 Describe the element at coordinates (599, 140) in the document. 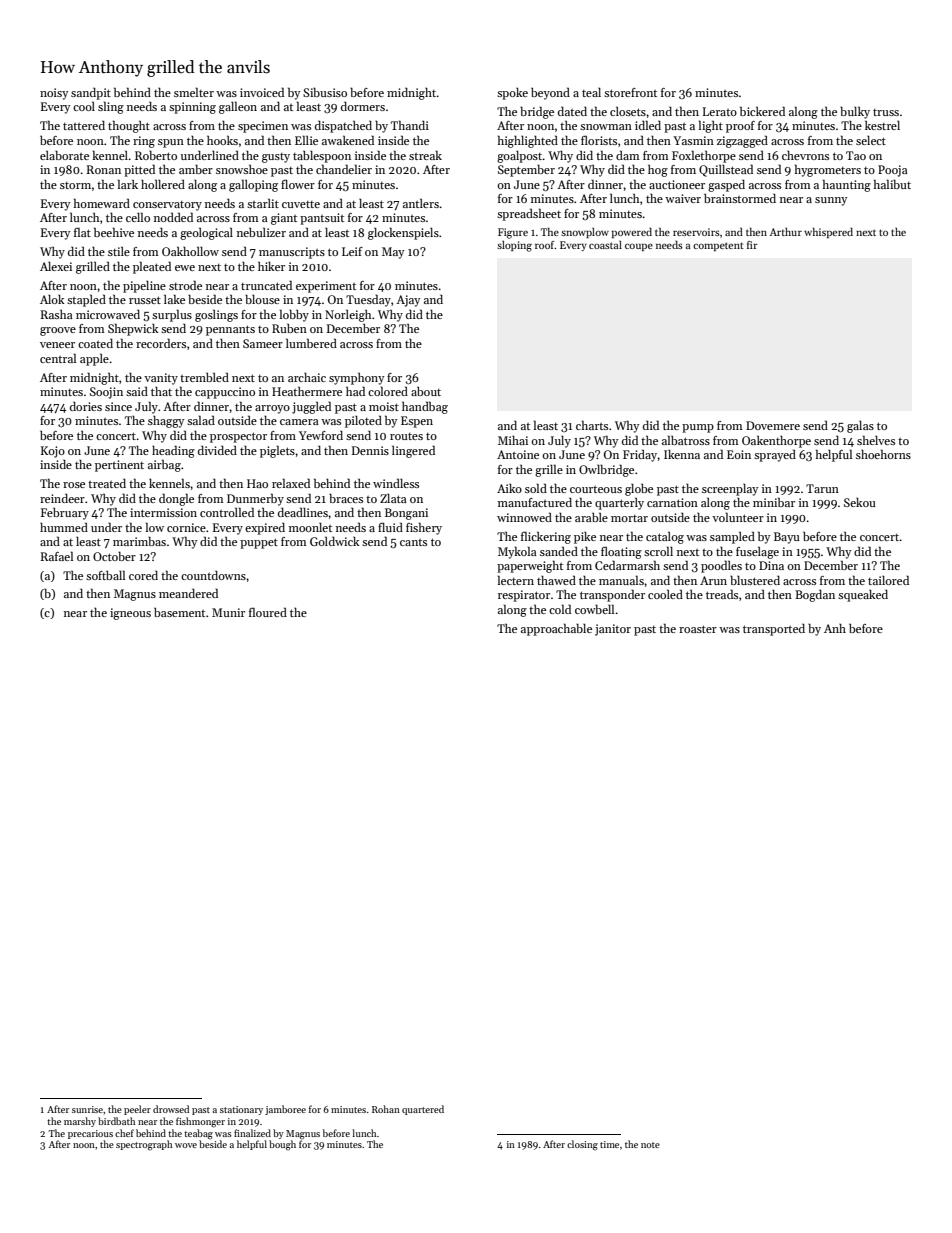

I see `florists` at that location.
